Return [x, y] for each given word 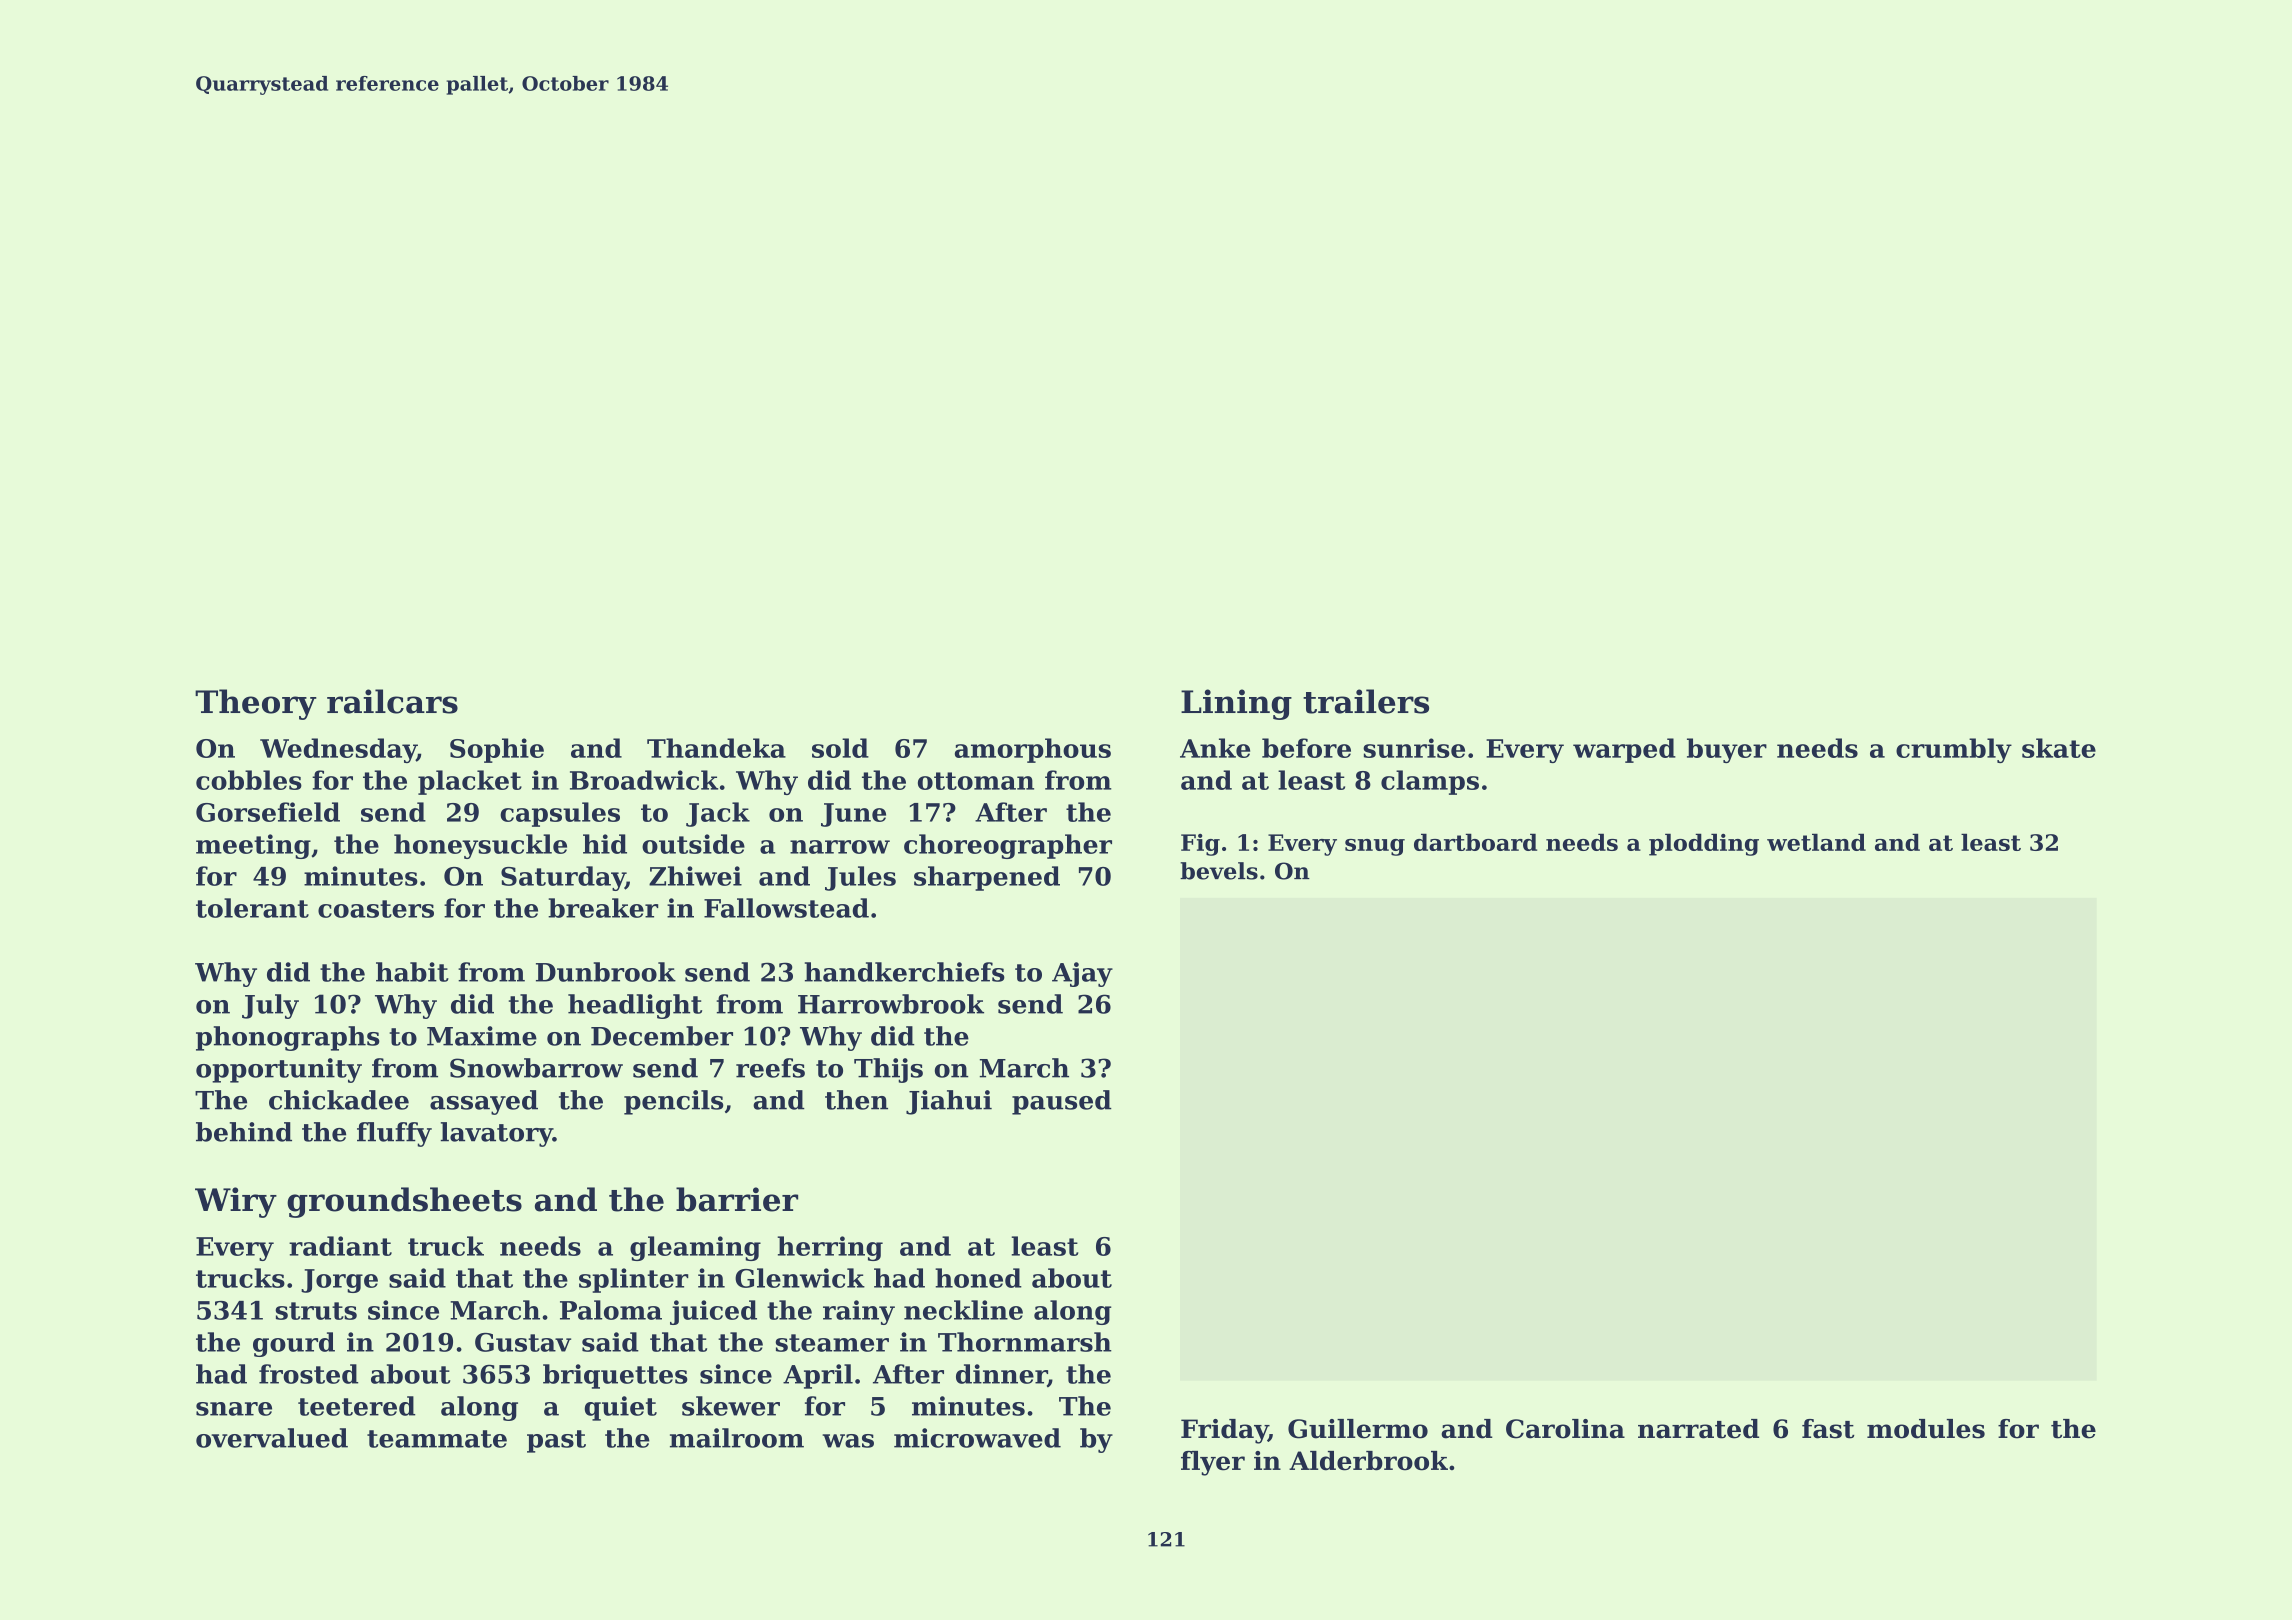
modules [1926, 1429]
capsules [560, 814]
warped [1624, 750]
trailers [1366, 701]
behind [244, 1132]
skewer [731, 1406]
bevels [1219, 871]
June [853, 815]
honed [978, 1278]
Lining [1236, 704]
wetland [1816, 842]
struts [316, 1311]
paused [1062, 1102]
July [270, 1006]
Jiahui [949, 1102]
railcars [392, 701]
